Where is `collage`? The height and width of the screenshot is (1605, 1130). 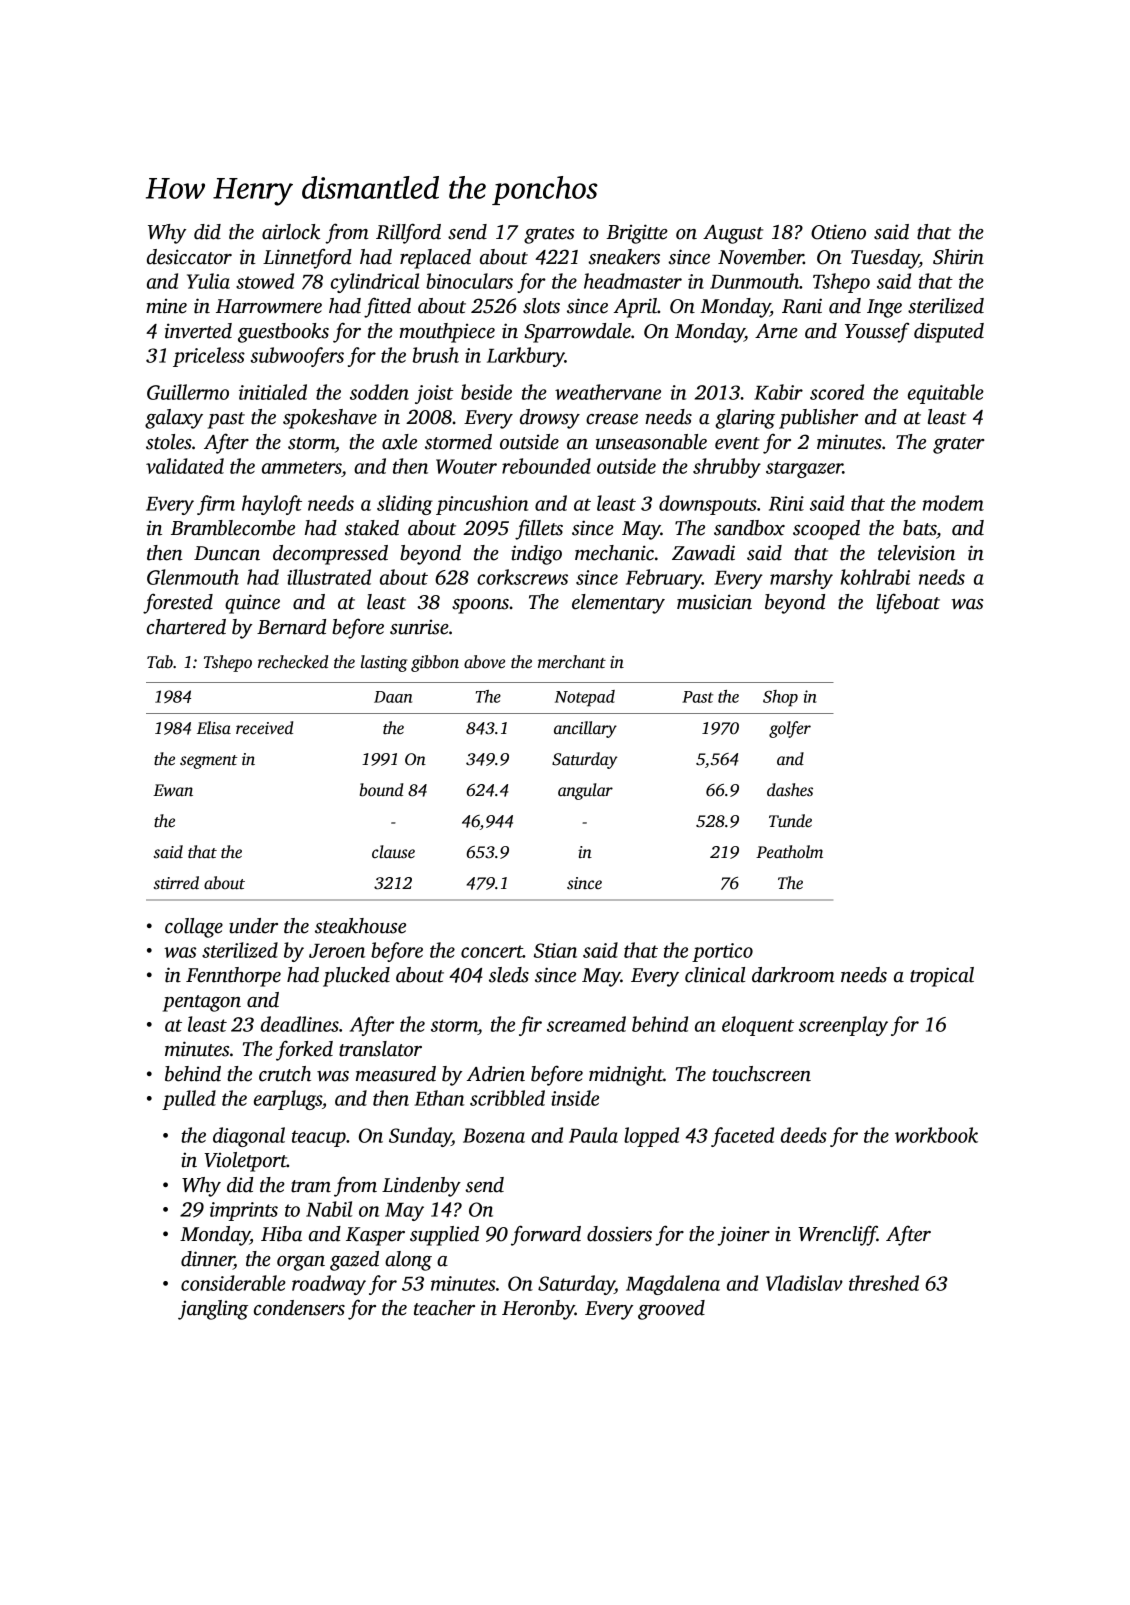
collage is located at coordinates (194, 928).
